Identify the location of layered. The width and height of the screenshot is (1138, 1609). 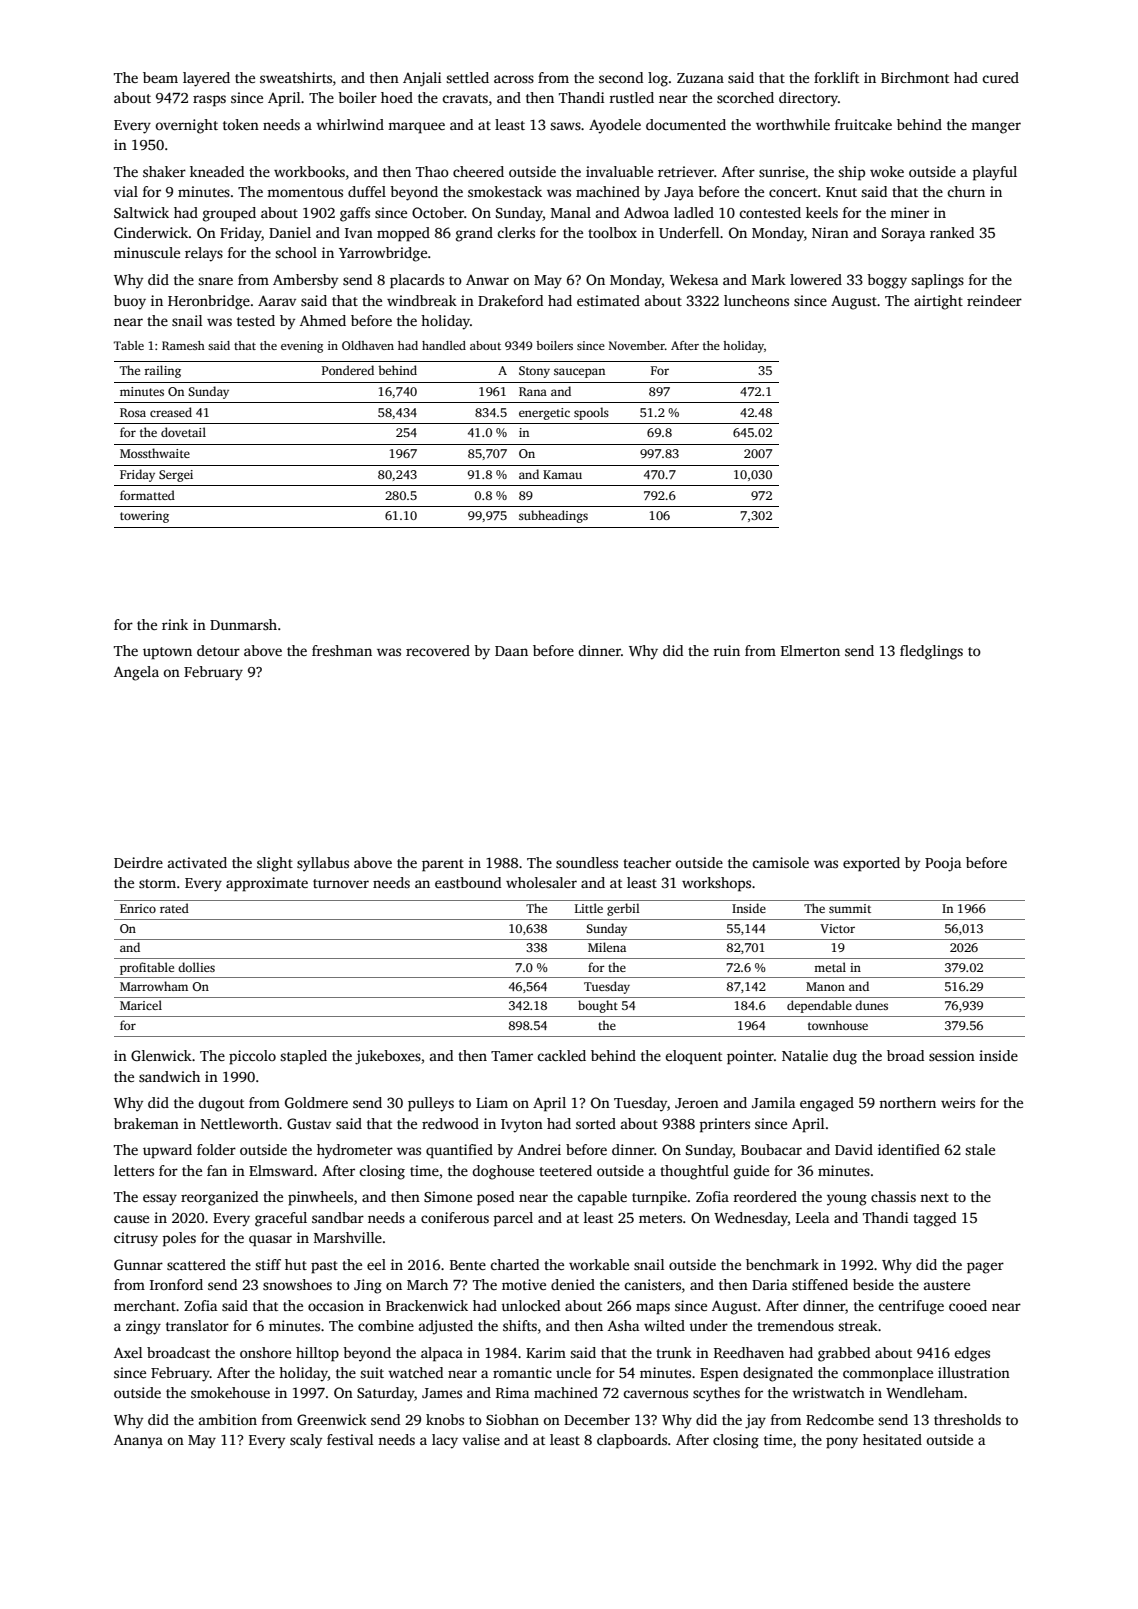
(206, 79).
